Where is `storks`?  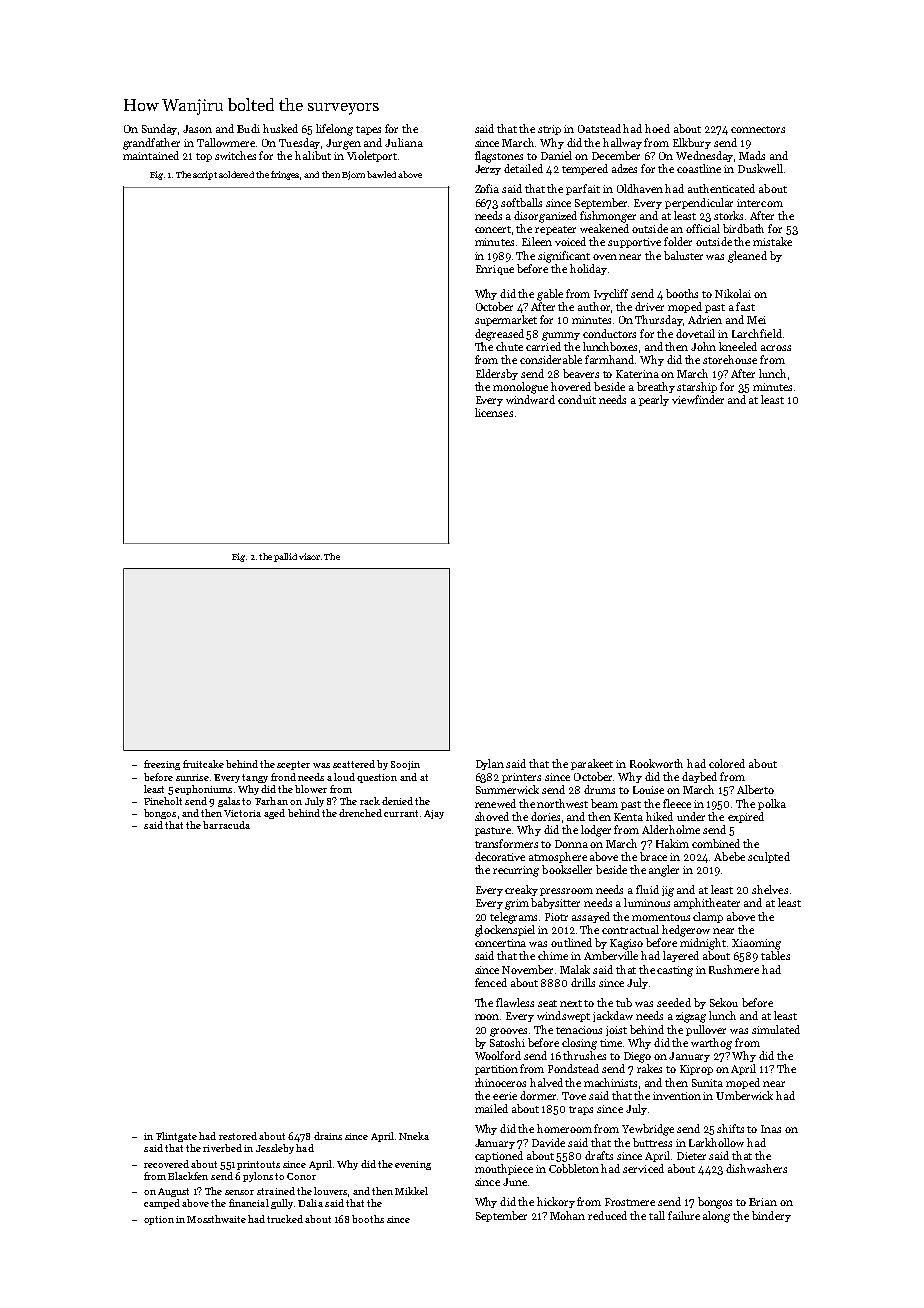
storks is located at coordinates (728, 215).
